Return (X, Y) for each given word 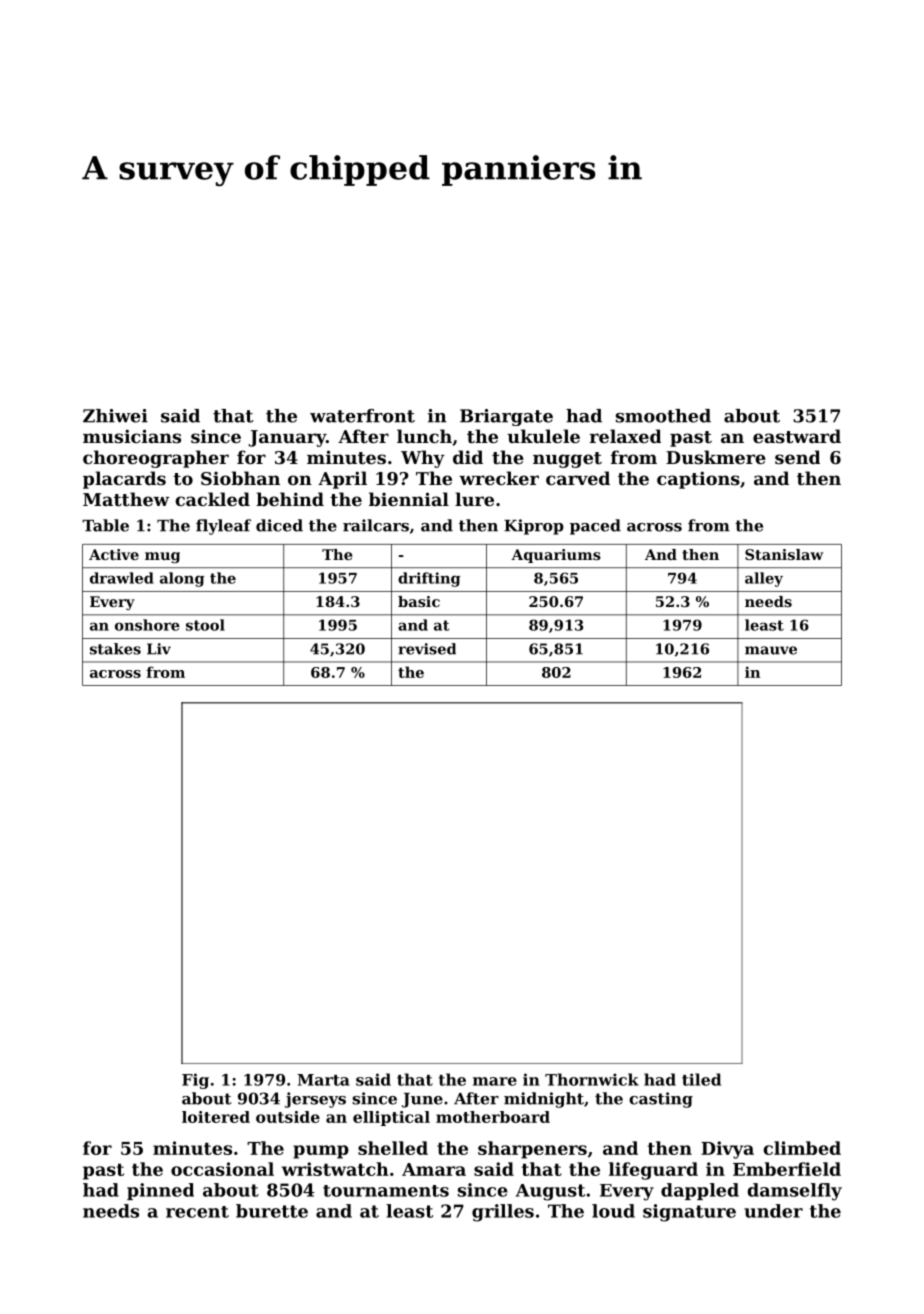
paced (595, 527)
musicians (132, 436)
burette (272, 1211)
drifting (429, 579)
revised (427, 649)
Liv (159, 649)
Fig (195, 1081)
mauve (771, 650)
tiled (701, 1079)
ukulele (543, 436)
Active (114, 554)
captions (698, 480)
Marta (323, 1080)
